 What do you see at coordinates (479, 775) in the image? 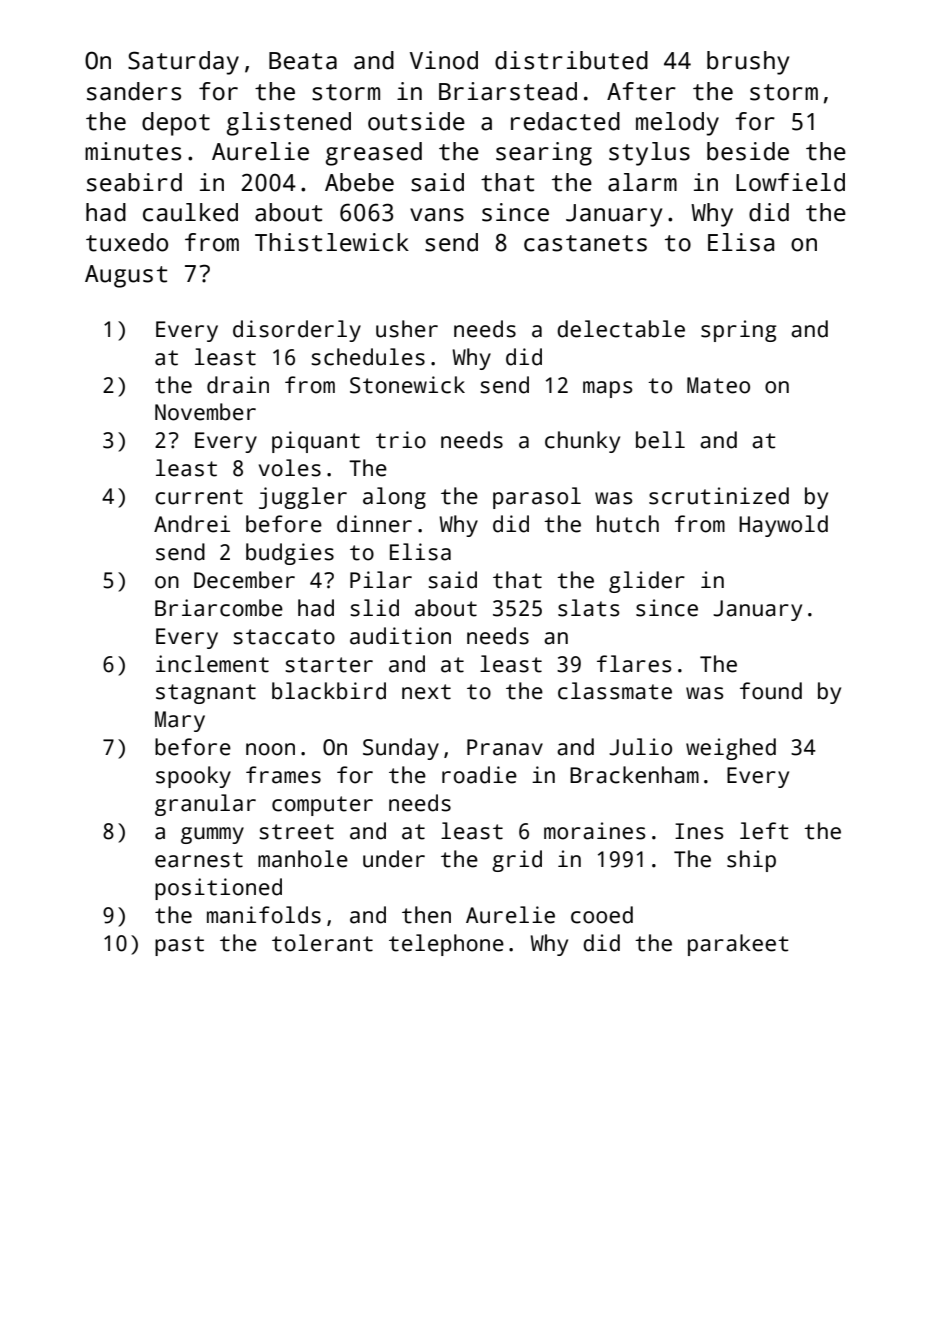
I see `roadie` at bounding box center [479, 775].
